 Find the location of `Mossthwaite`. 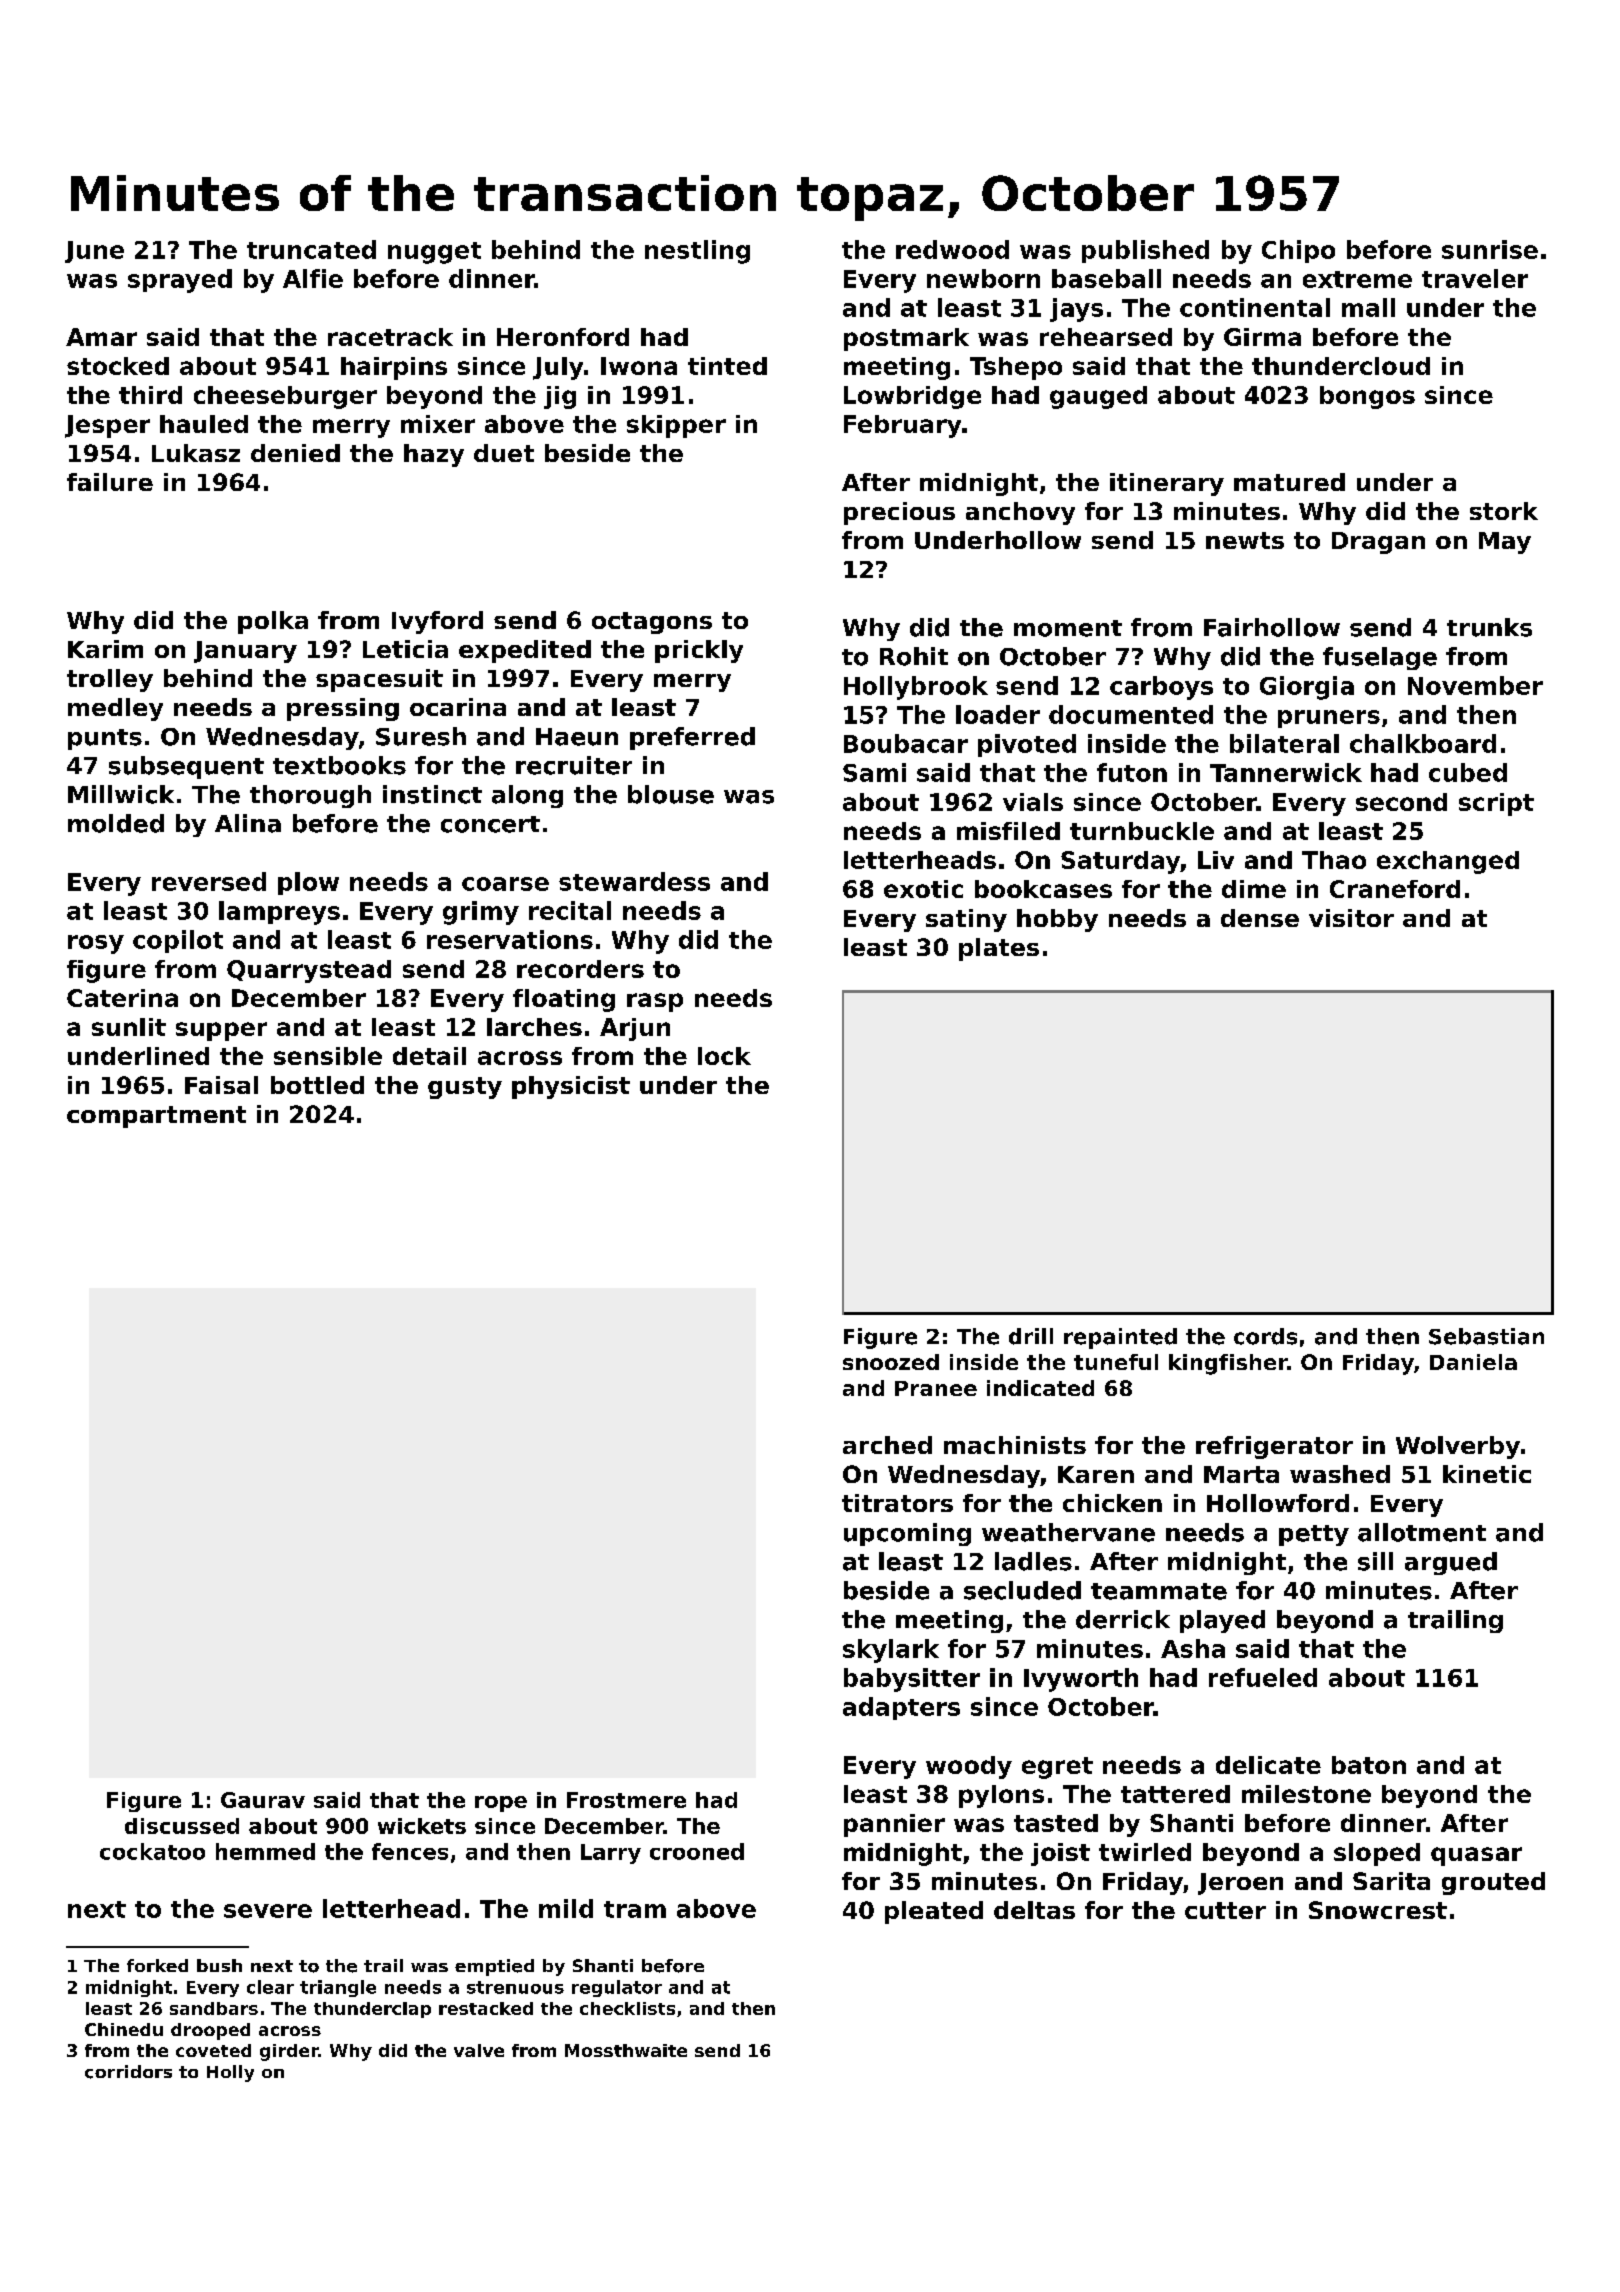

Mossthwaite is located at coordinates (626, 2050).
